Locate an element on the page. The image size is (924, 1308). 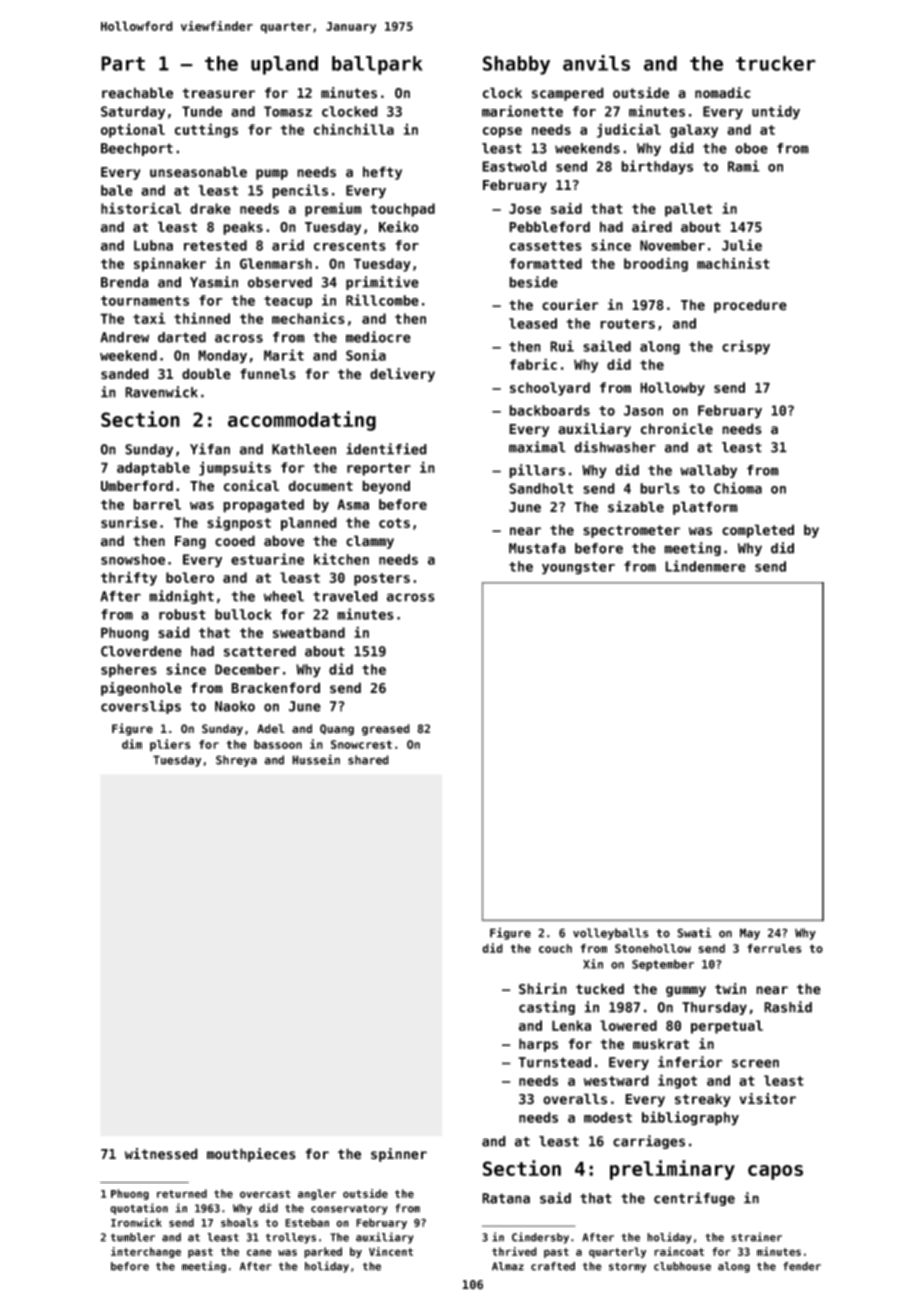
Chioma is located at coordinates (738, 488).
